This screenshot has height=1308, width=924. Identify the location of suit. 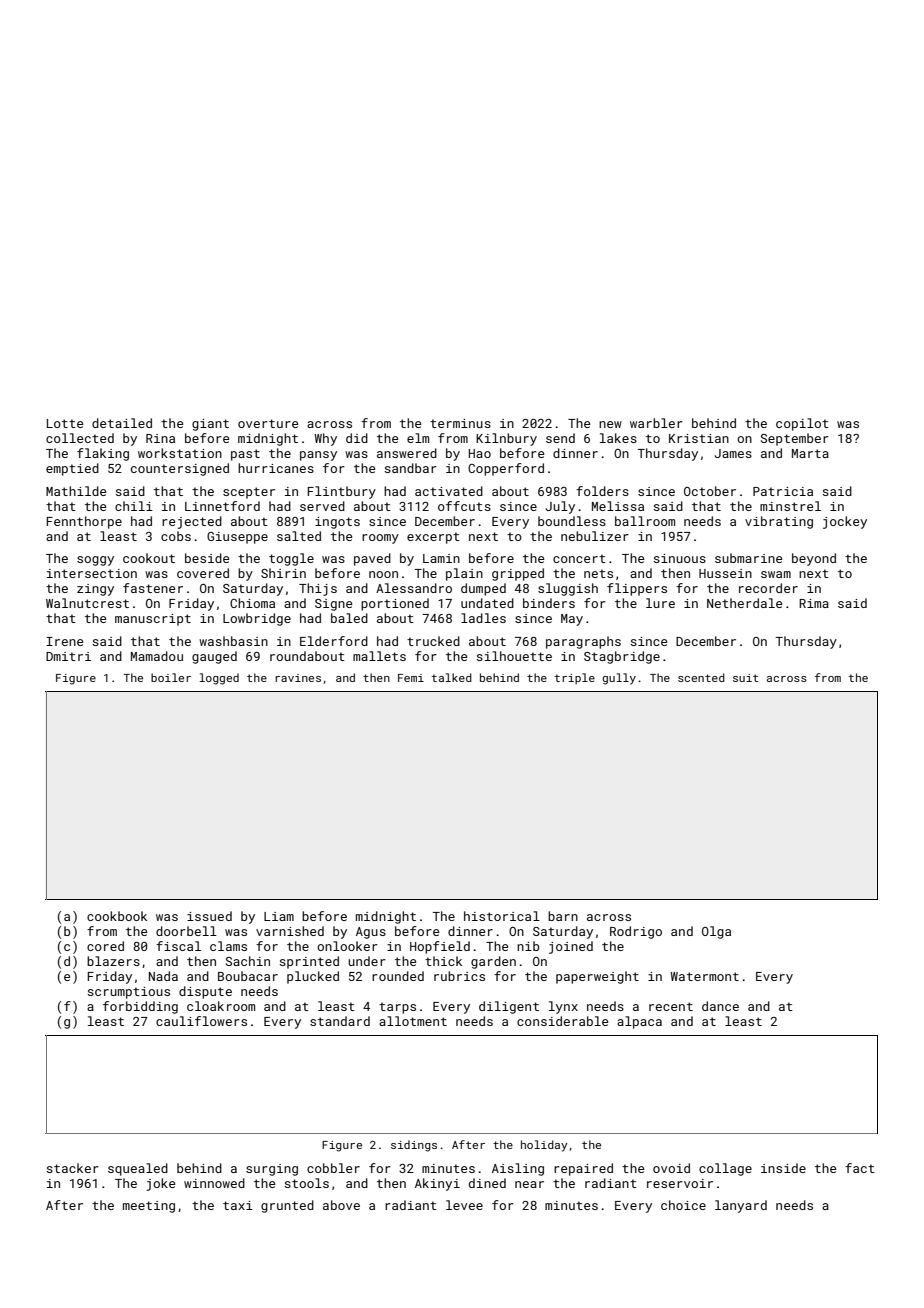
(745, 678).
